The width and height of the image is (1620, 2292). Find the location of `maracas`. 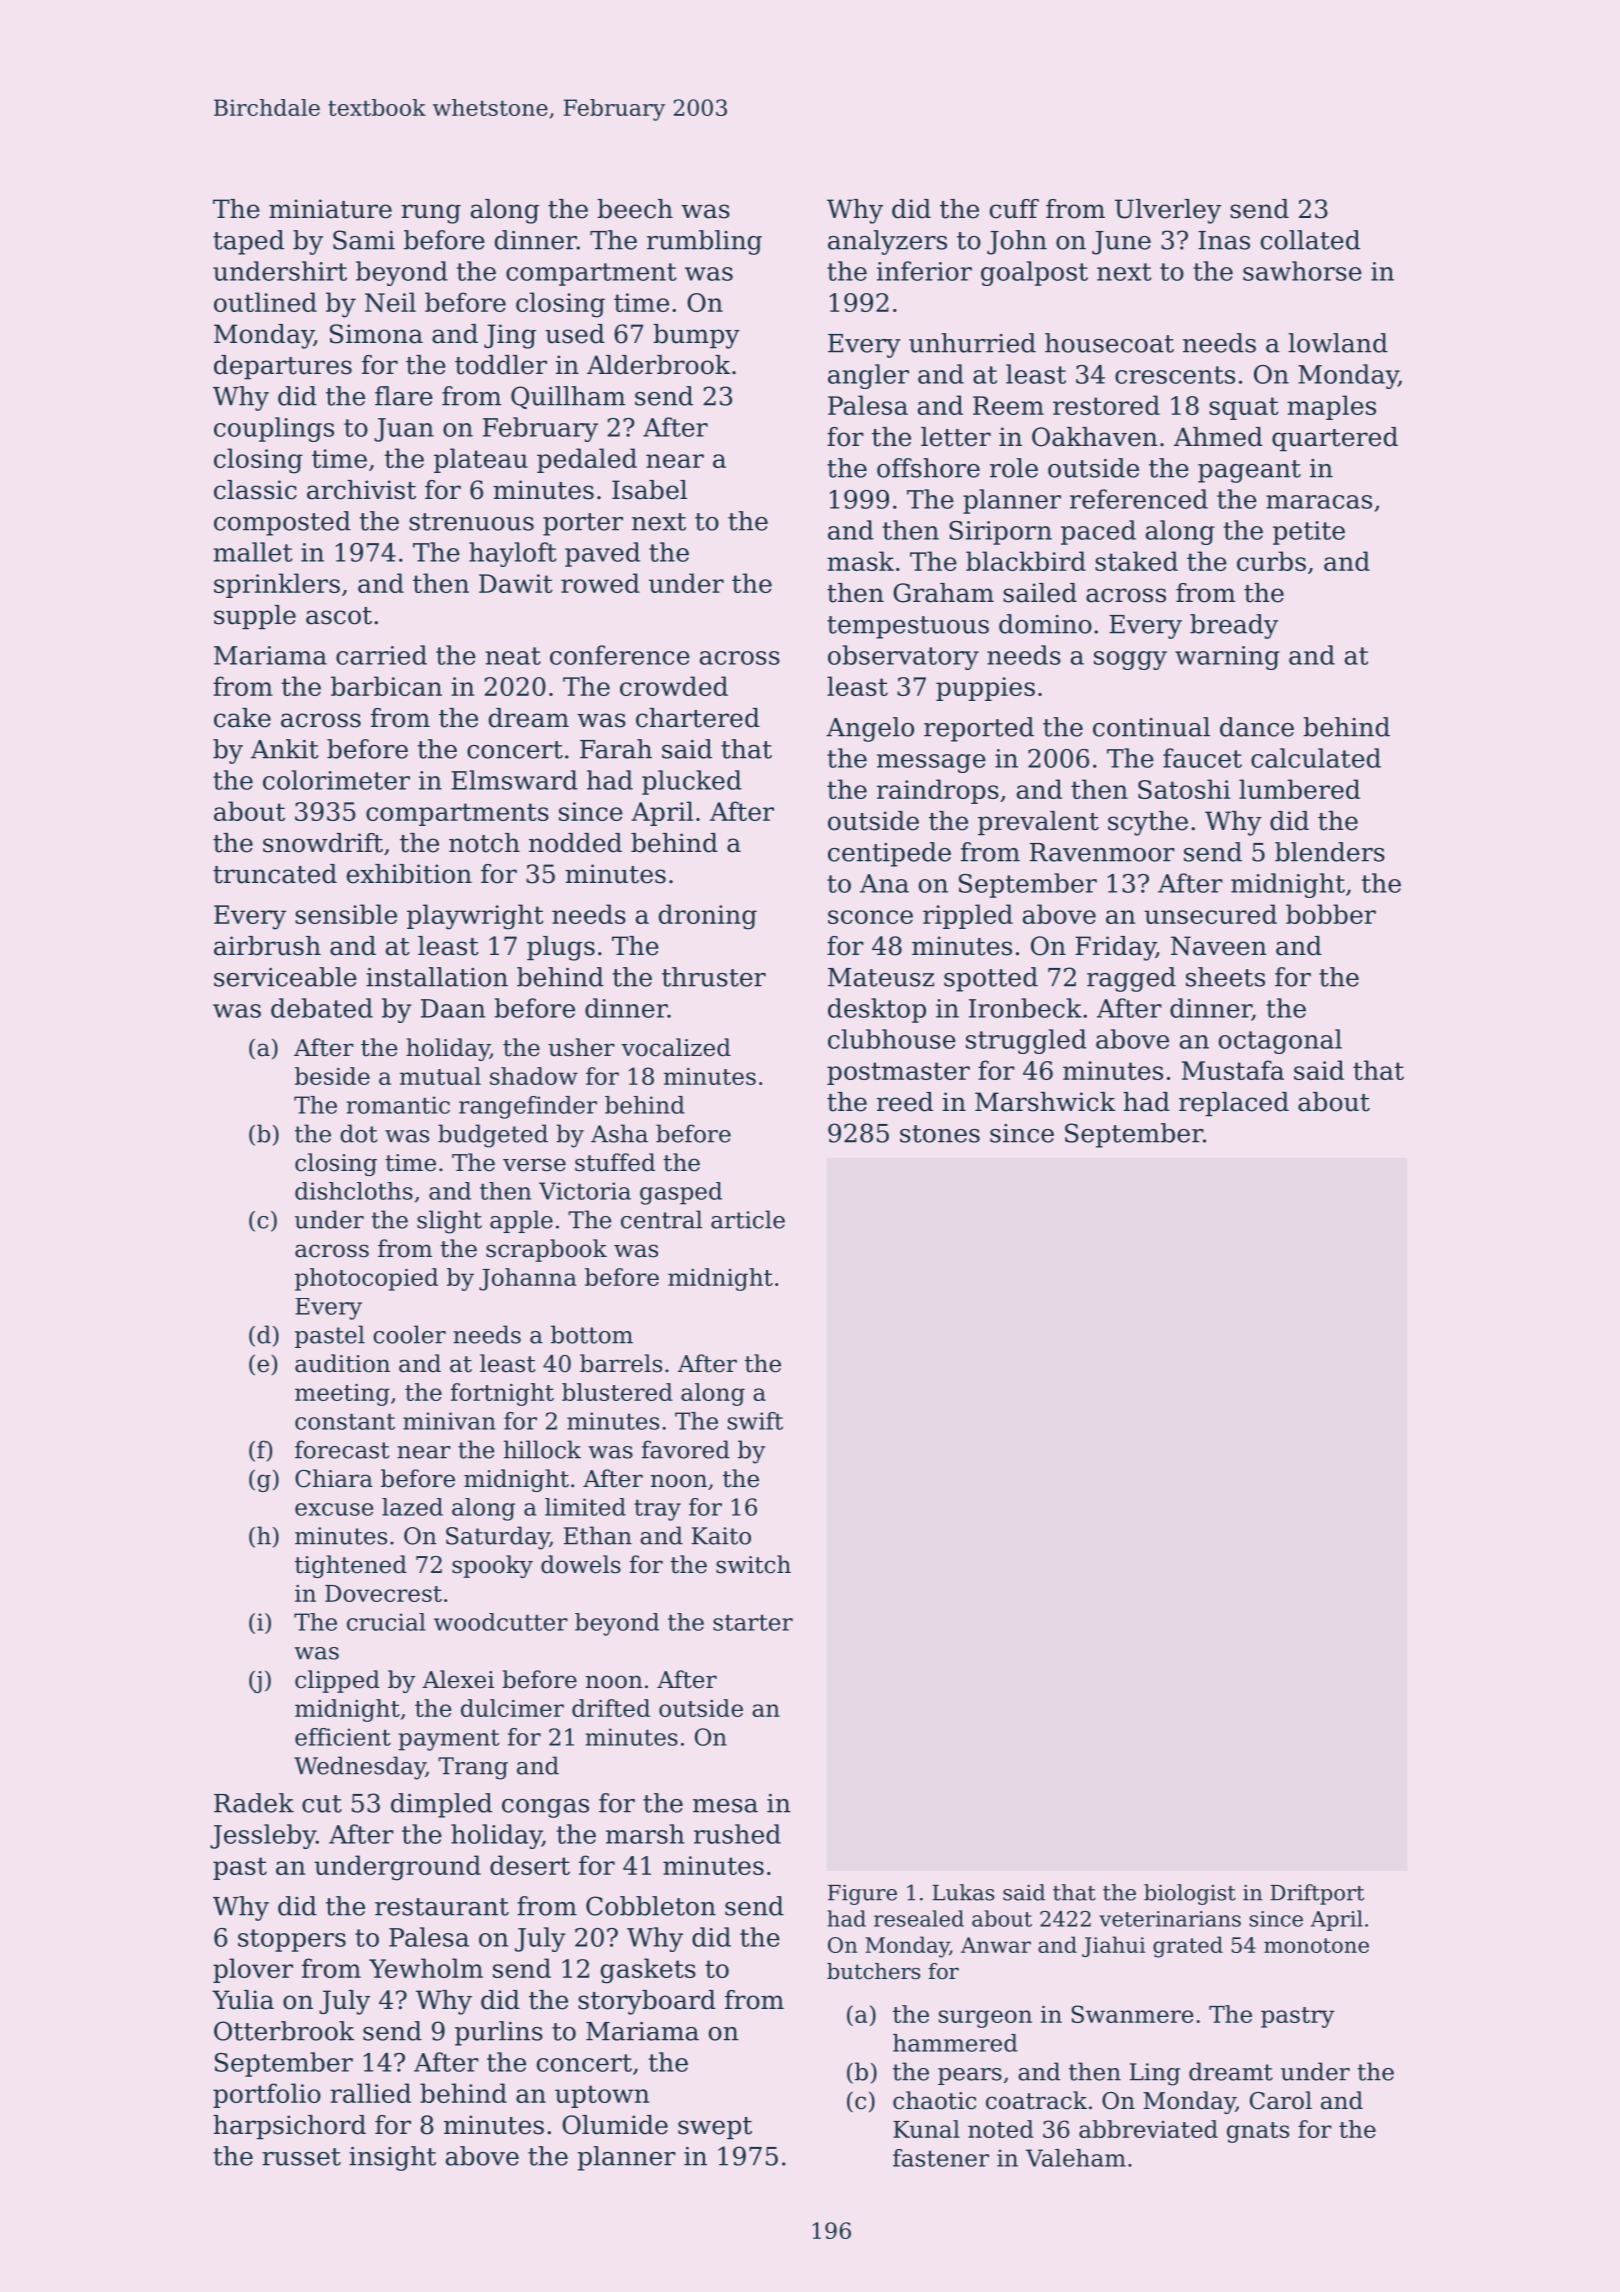

maracas is located at coordinates (1319, 502).
